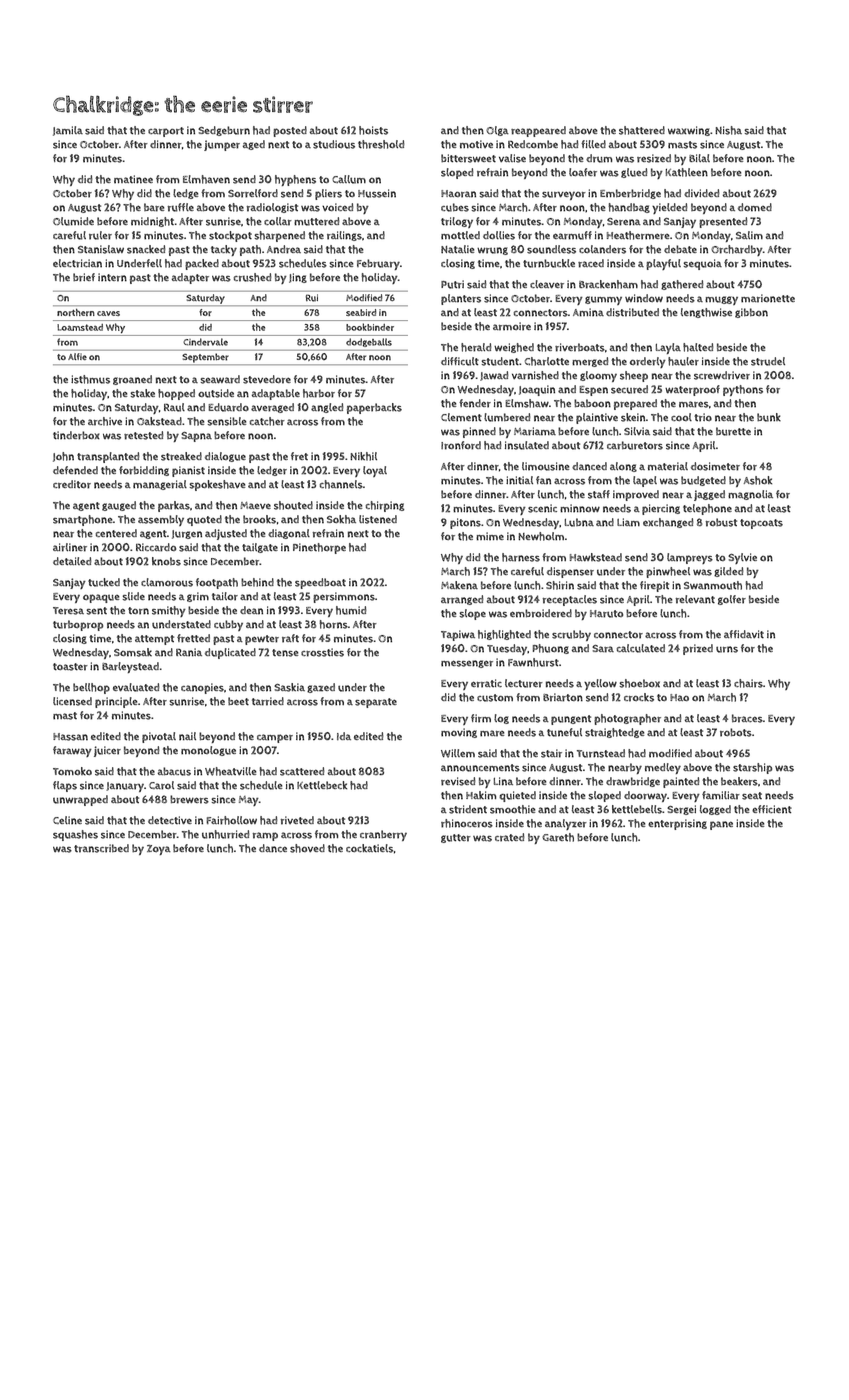 The image size is (849, 1400). What do you see at coordinates (747, 718) in the image?
I see `braces` at bounding box center [747, 718].
